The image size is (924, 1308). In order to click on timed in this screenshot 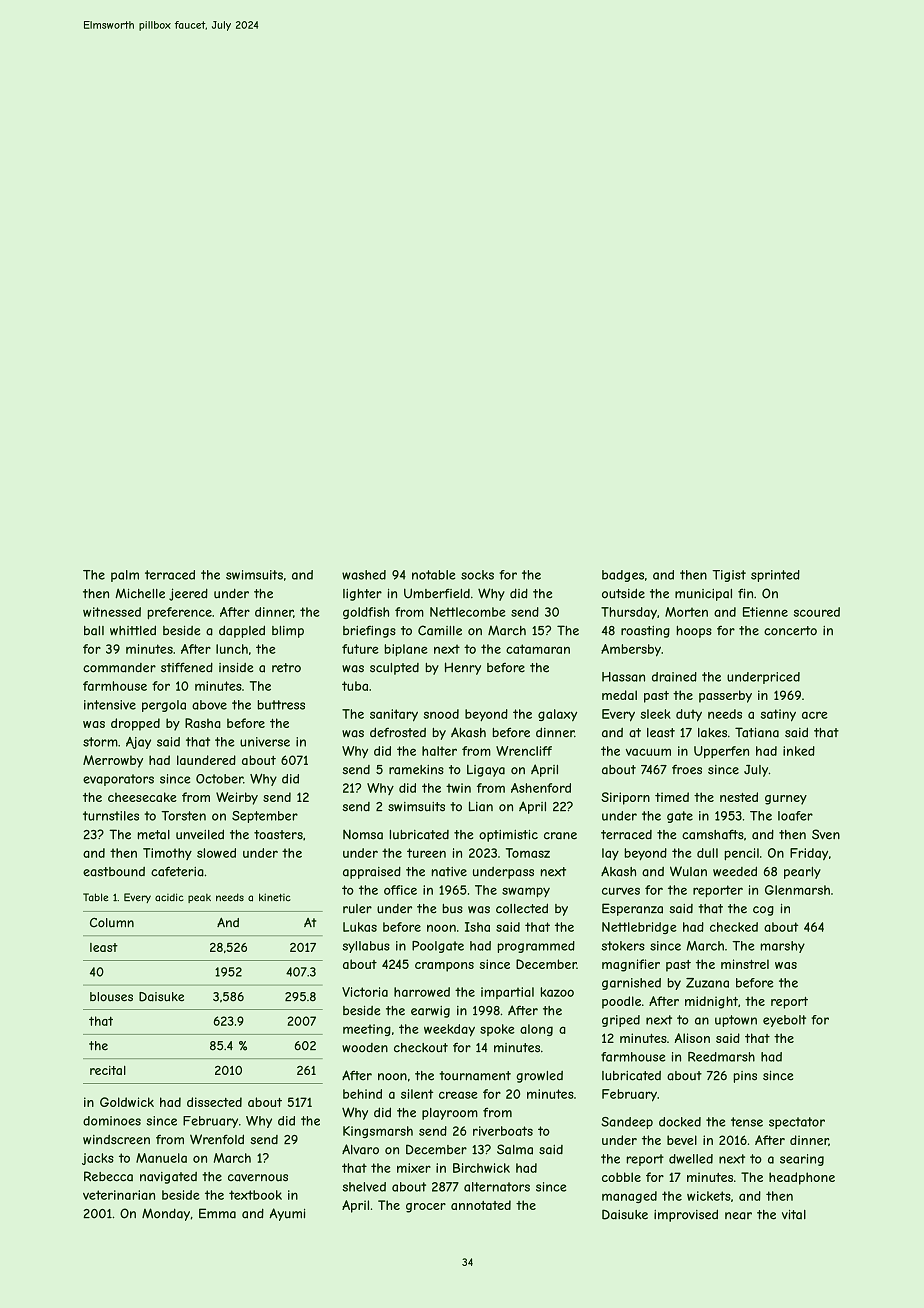, I will do `click(672, 797)`.
